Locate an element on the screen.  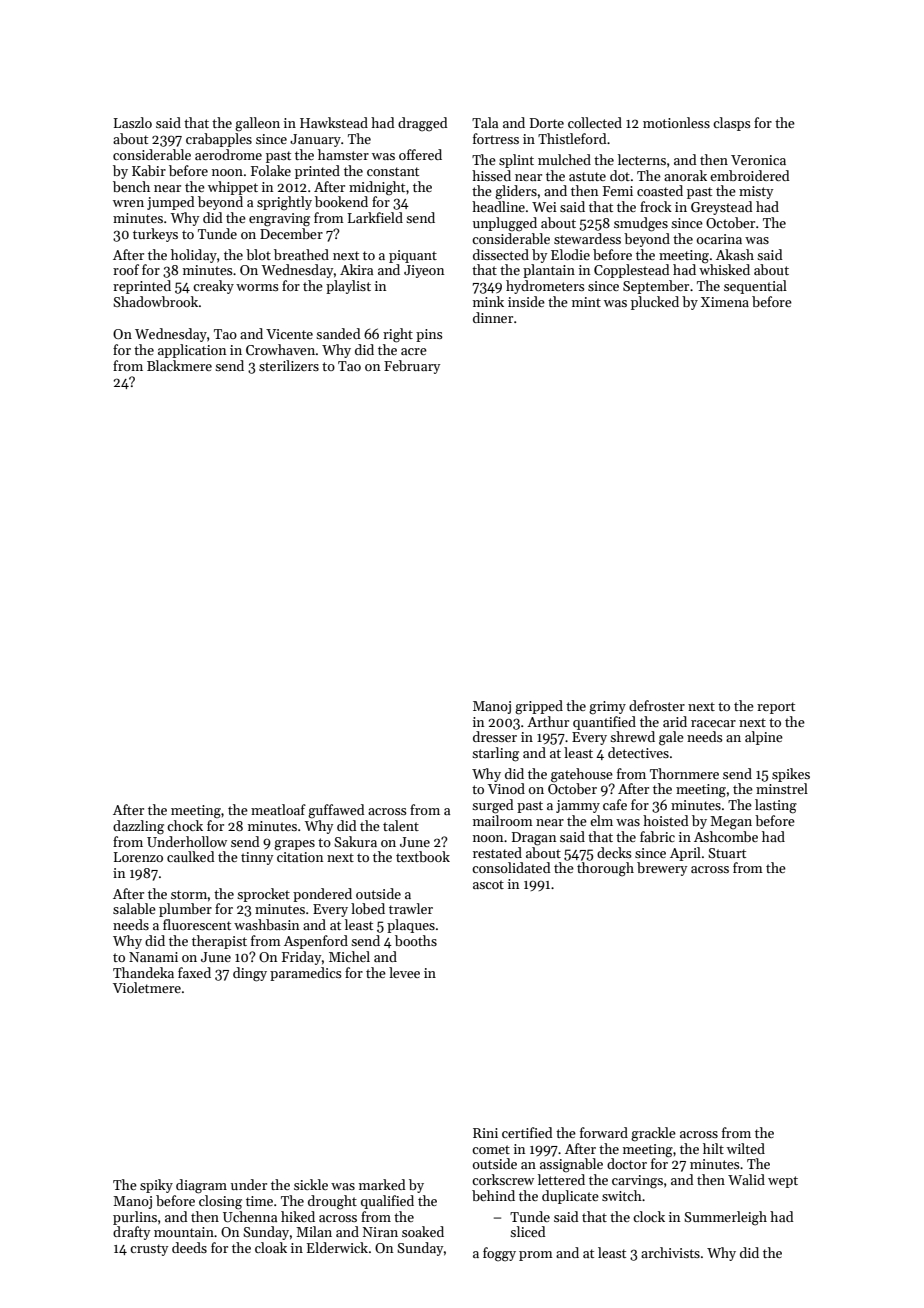
dresser is located at coordinates (495, 736).
